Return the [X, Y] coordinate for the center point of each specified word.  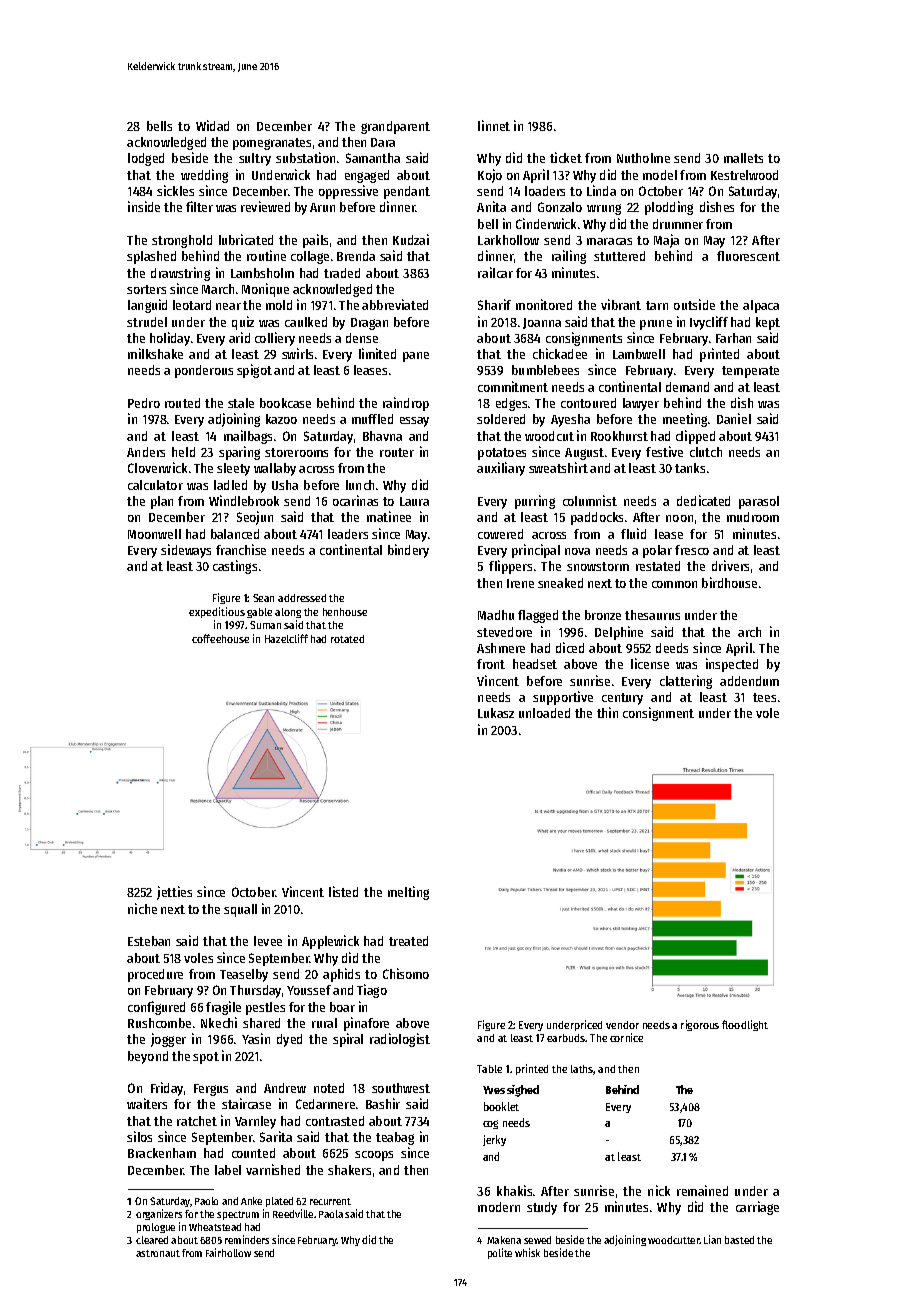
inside [144, 206]
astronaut [158, 1253]
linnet [494, 125]
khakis [514, 1190]
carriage [757, 1208]
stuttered [619, 256]
